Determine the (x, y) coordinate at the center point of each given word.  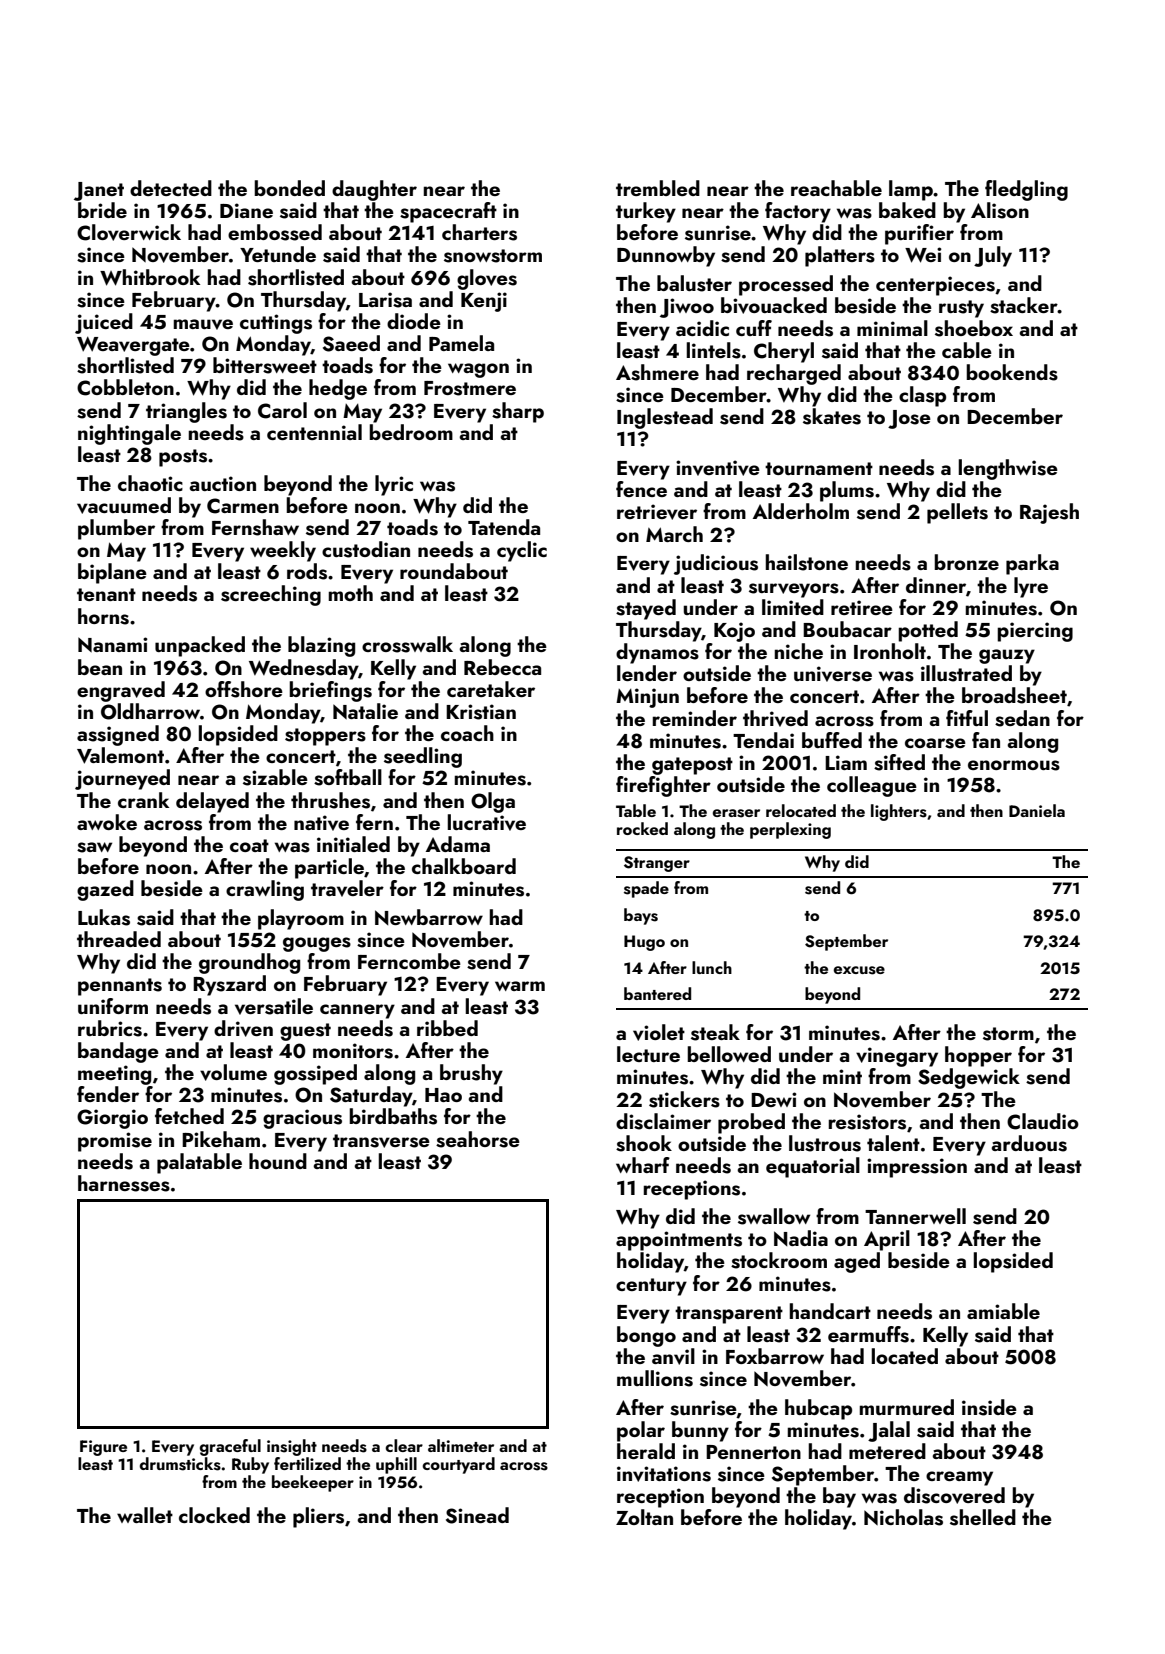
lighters (899, 812)
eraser (736, 813)
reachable (836, 188)
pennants (120, 987)
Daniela (1037, 810)
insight (292, 1447)
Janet (99, 191)
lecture (648, 1054)
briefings (330, 691)
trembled (658, 188)
